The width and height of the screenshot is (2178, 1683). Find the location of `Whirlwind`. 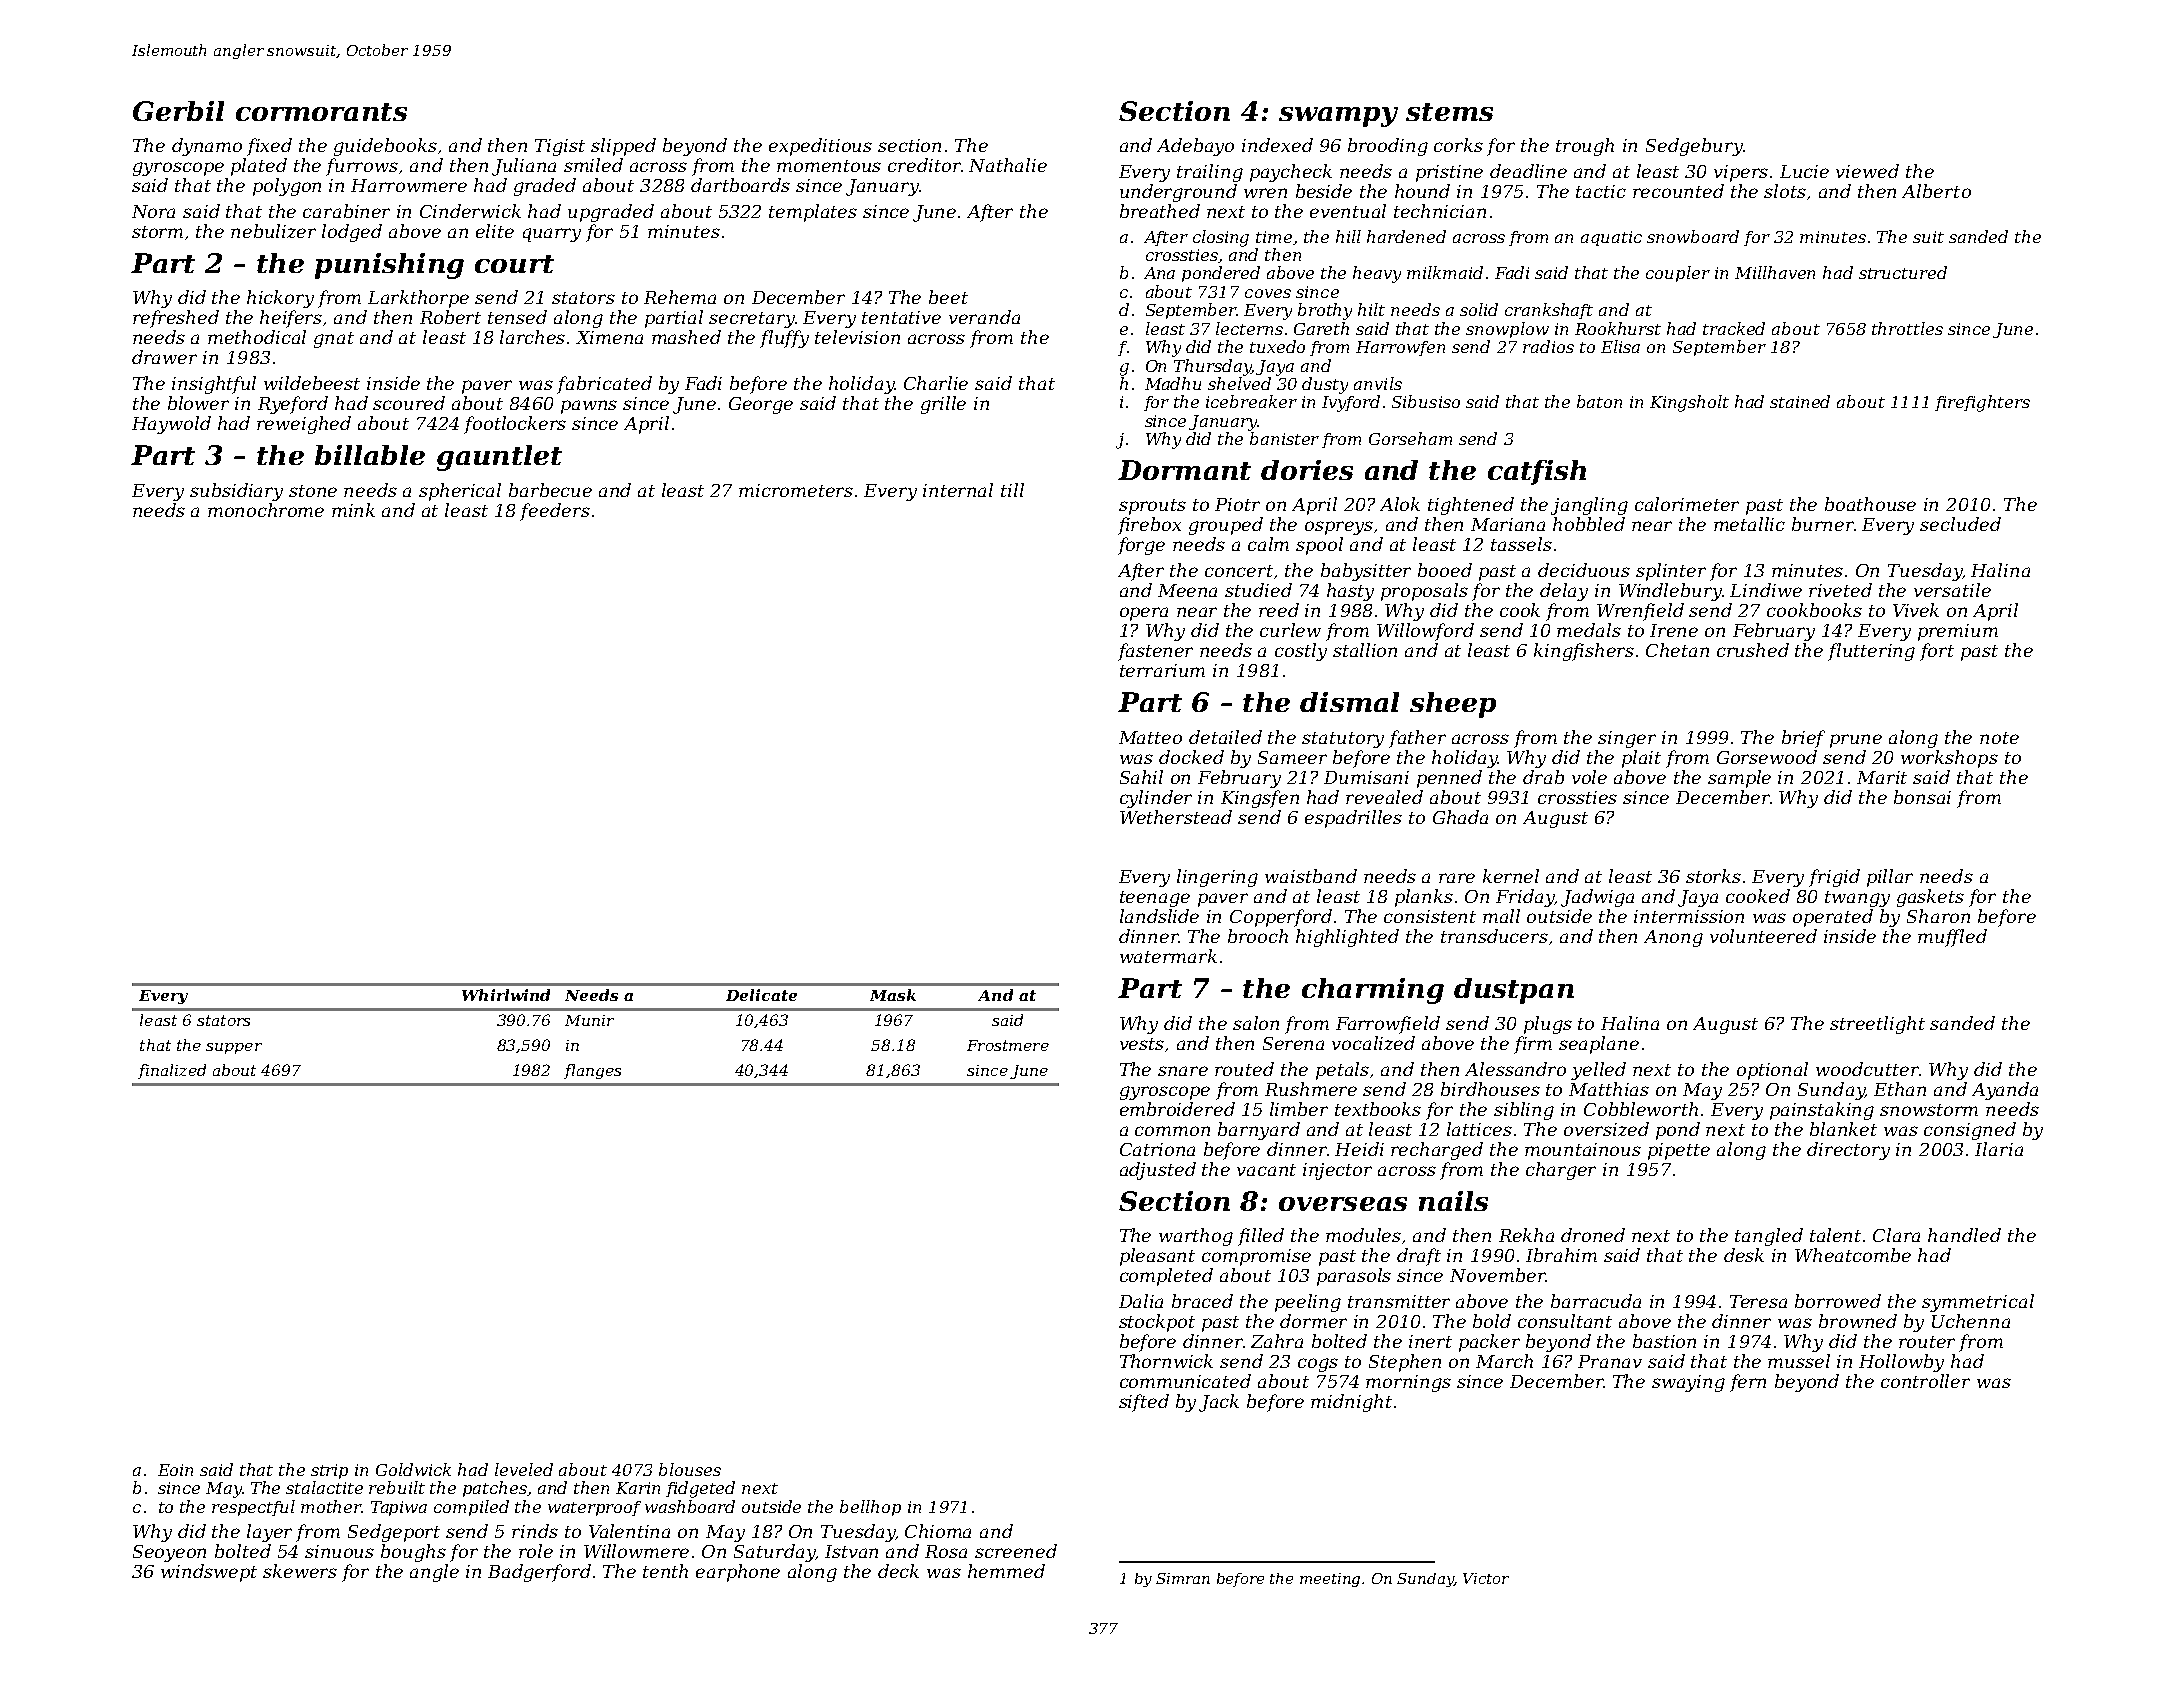

Whirlwind is located at coordinates (506, 995).
